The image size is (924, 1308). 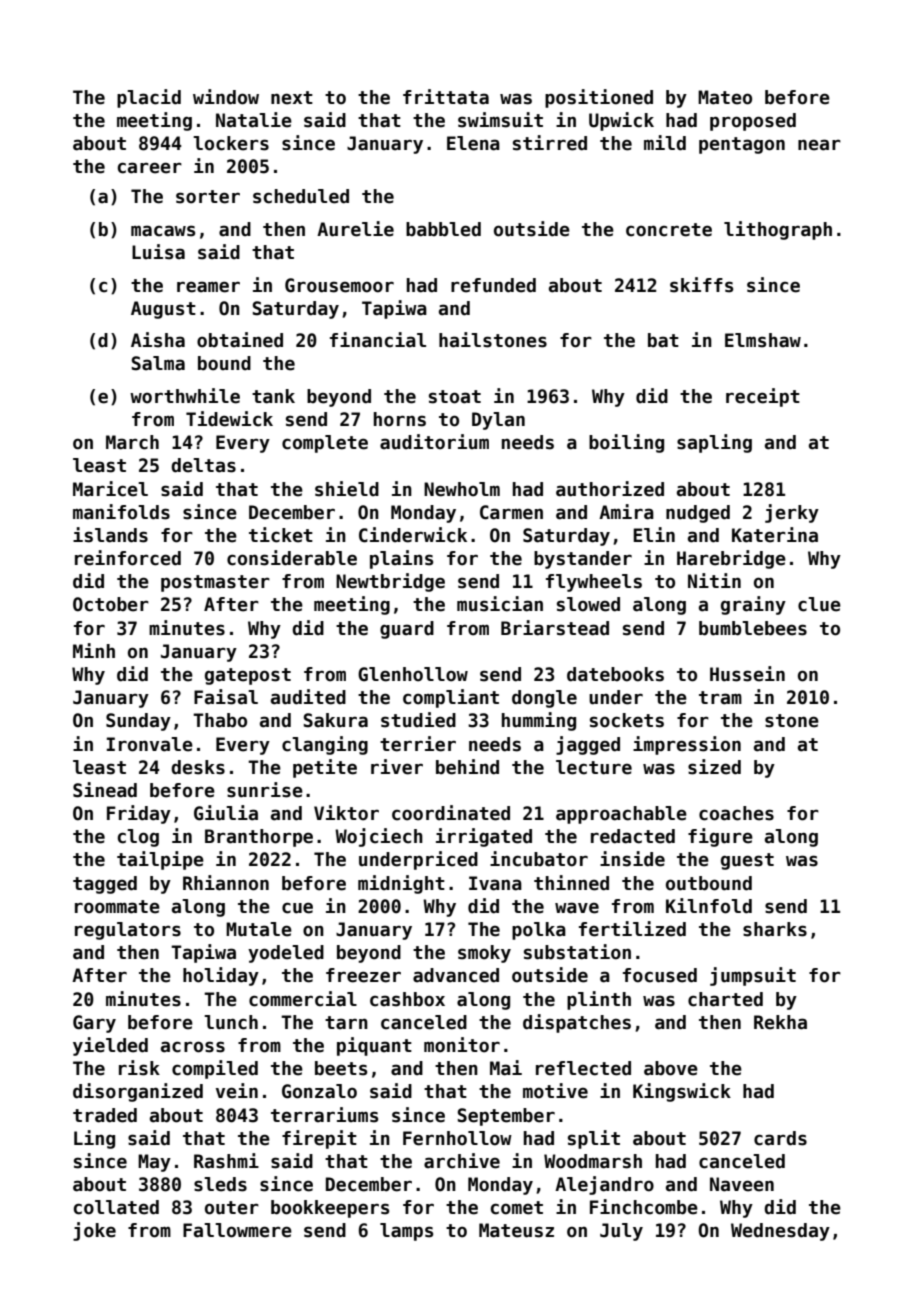 What do you see at coordinates (498, 421) in the screenshot?
I see `Dylan` at bounding box center [498, 421].
